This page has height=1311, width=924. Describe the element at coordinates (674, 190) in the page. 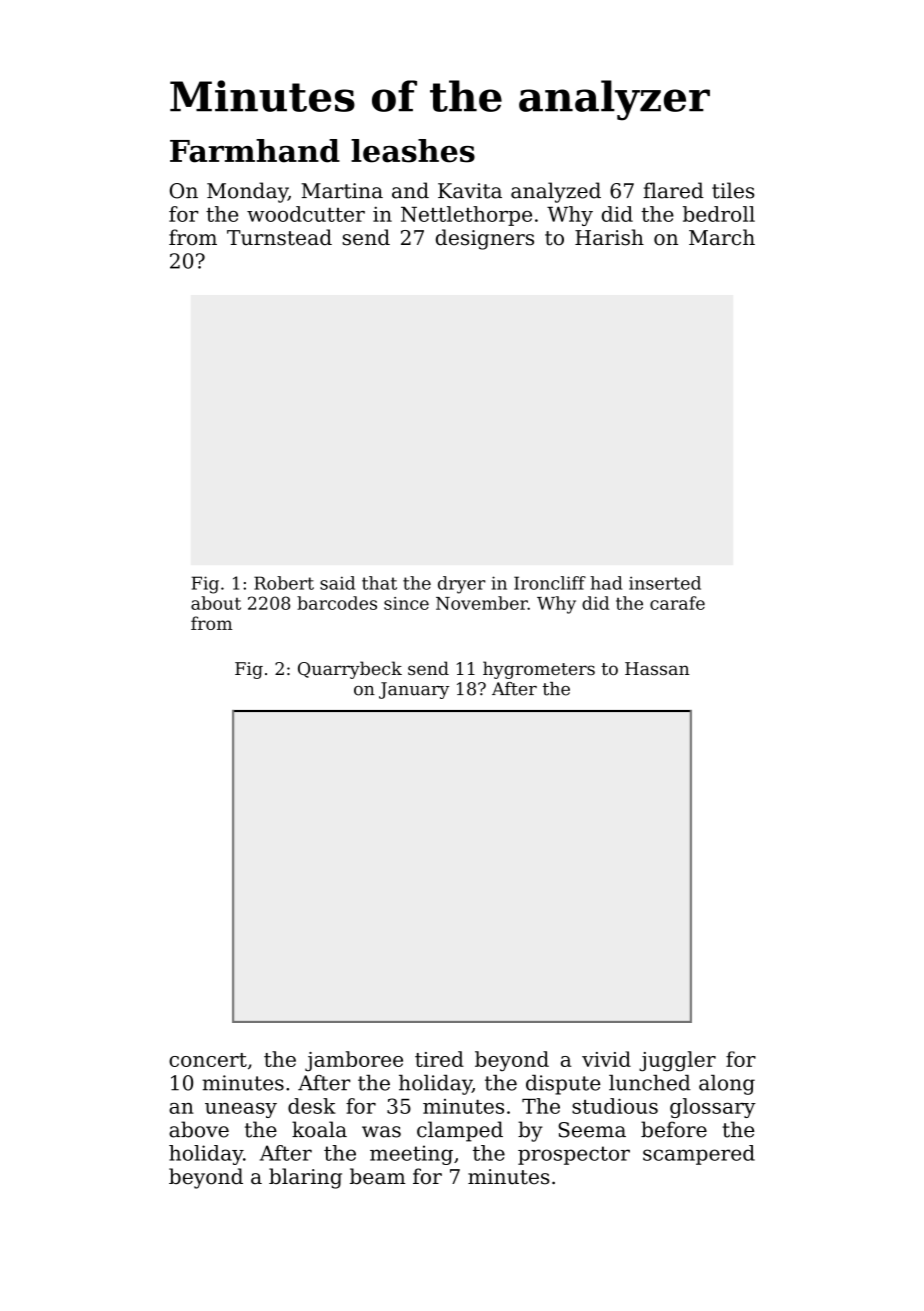

I see `flared` at that location.
